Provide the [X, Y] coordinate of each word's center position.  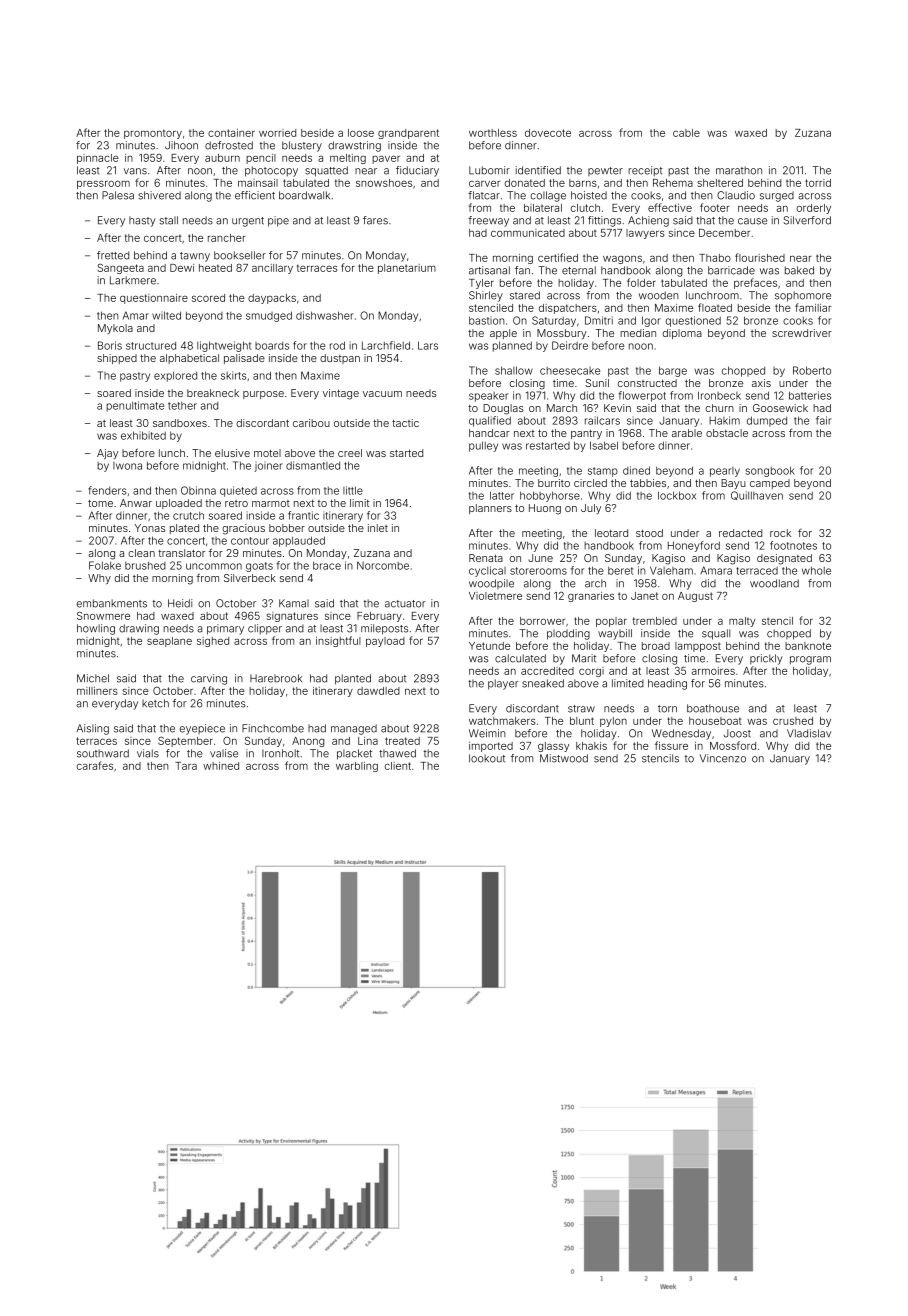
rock [780, 533]
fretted [113, 255]
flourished [760, 257]
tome [100, 503]
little [353, 490]
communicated [528, 233]
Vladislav [809, 733]
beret [621, 570]
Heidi [180, 603]
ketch [155, 703]
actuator [405, 604]
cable [686, 133]
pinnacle [98, 159]
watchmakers [502, 721]
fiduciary [417, 171]
